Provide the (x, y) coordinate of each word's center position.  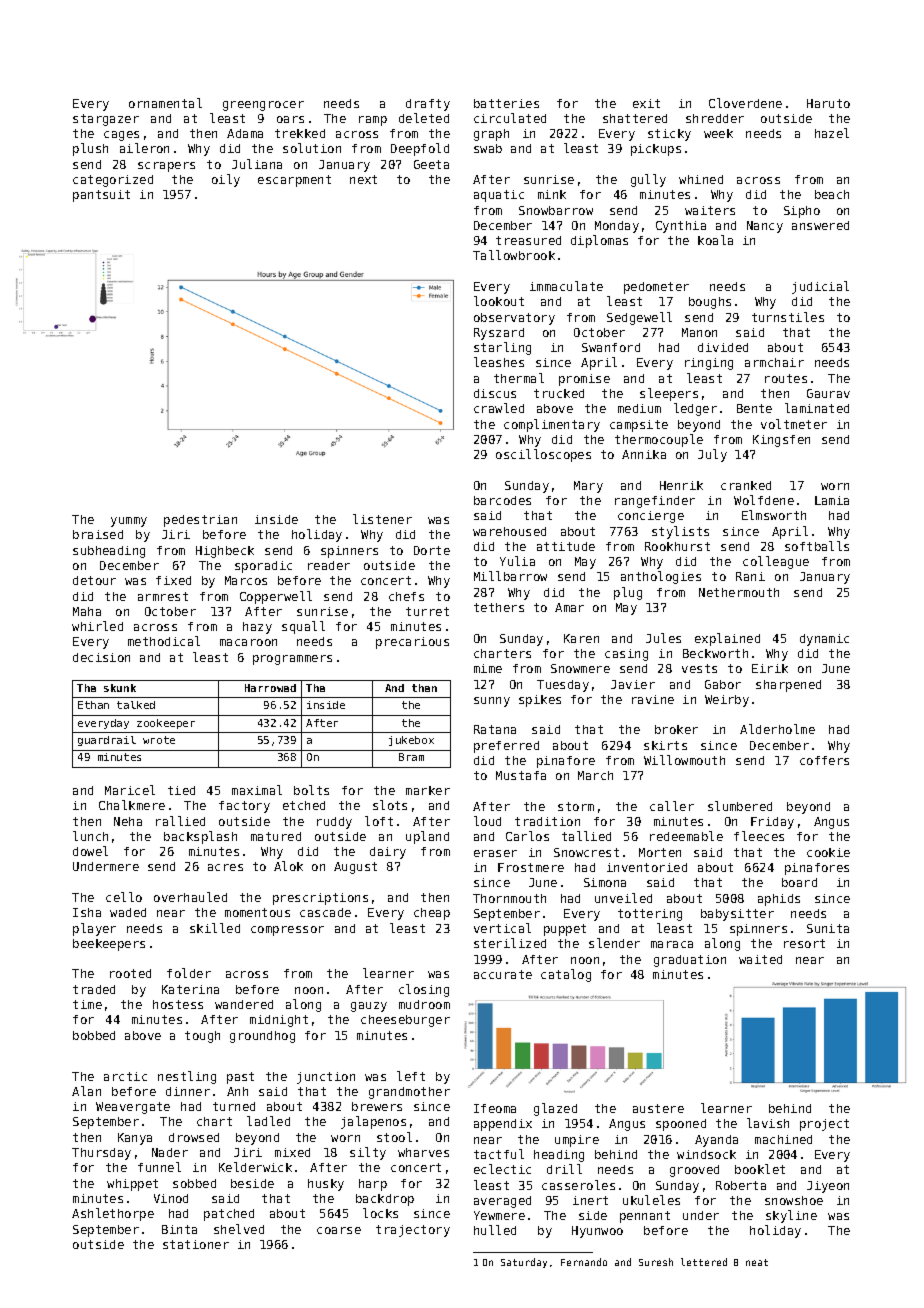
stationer (196, 1244)
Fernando (584, 1262)
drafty (428, 105)
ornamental (165, 103)
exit (646, 103)
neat (757, 1262)
